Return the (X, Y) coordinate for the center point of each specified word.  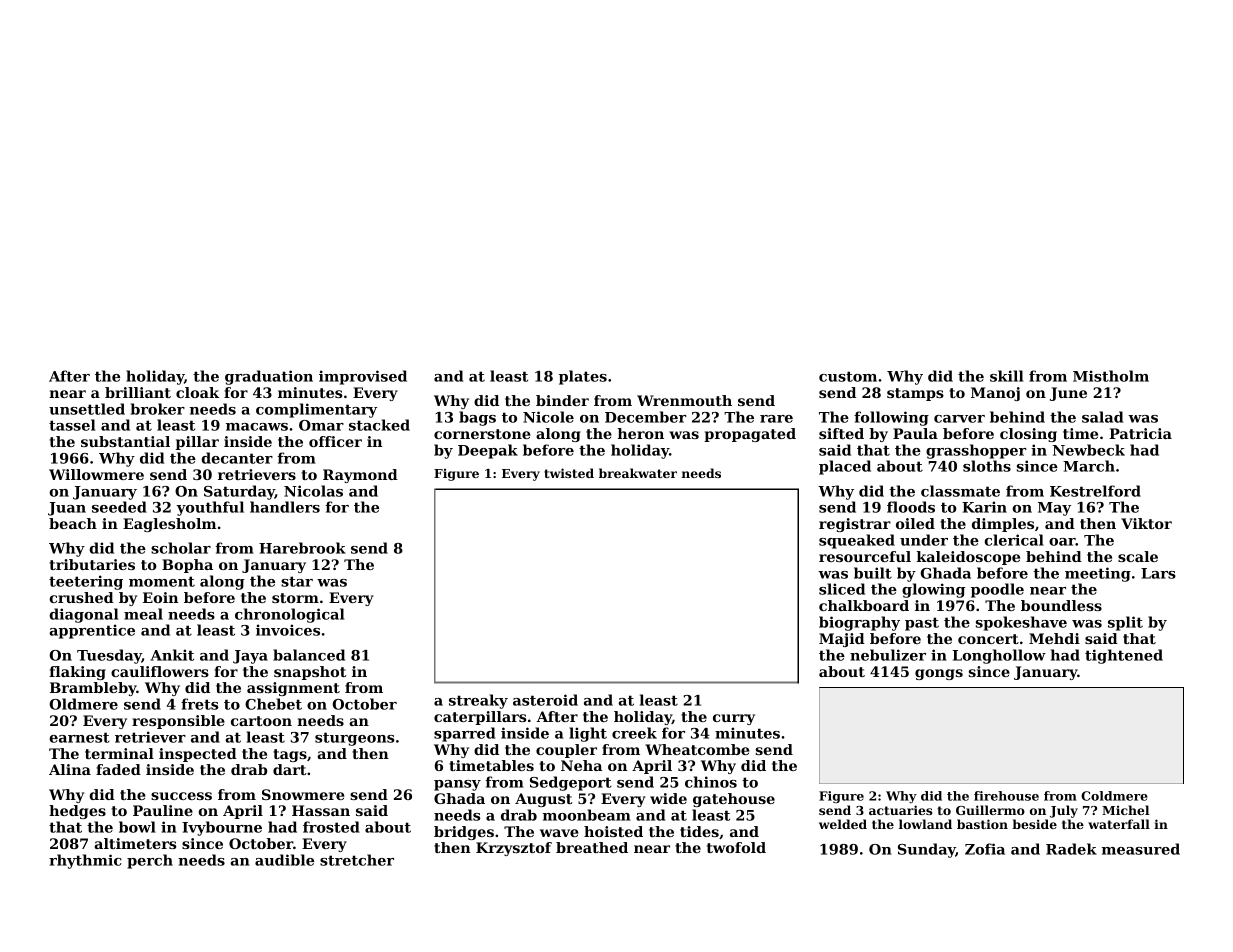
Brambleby (93, 689)
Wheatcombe (697, 749)
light (588, 734)
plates (583, 377)
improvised (363, 377)
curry (734, 719)
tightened (1124, 656)
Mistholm (1111, 376)
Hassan (321, 810)
